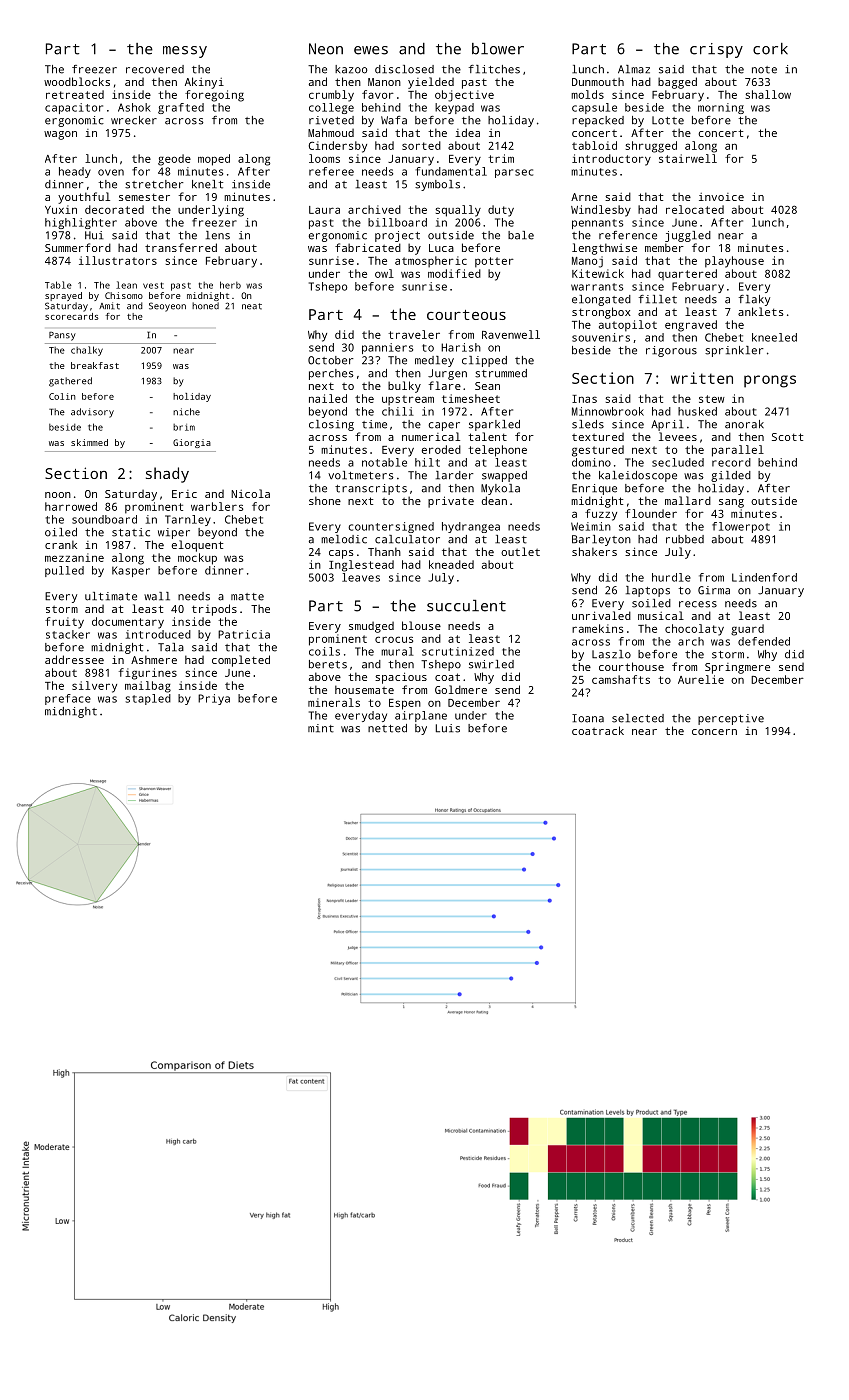 This screenshot has width=849, height=1400. What do you see at coordinates (397, 222) in the screenshot?
I see `billboard` at bounding box center [397, 222].
